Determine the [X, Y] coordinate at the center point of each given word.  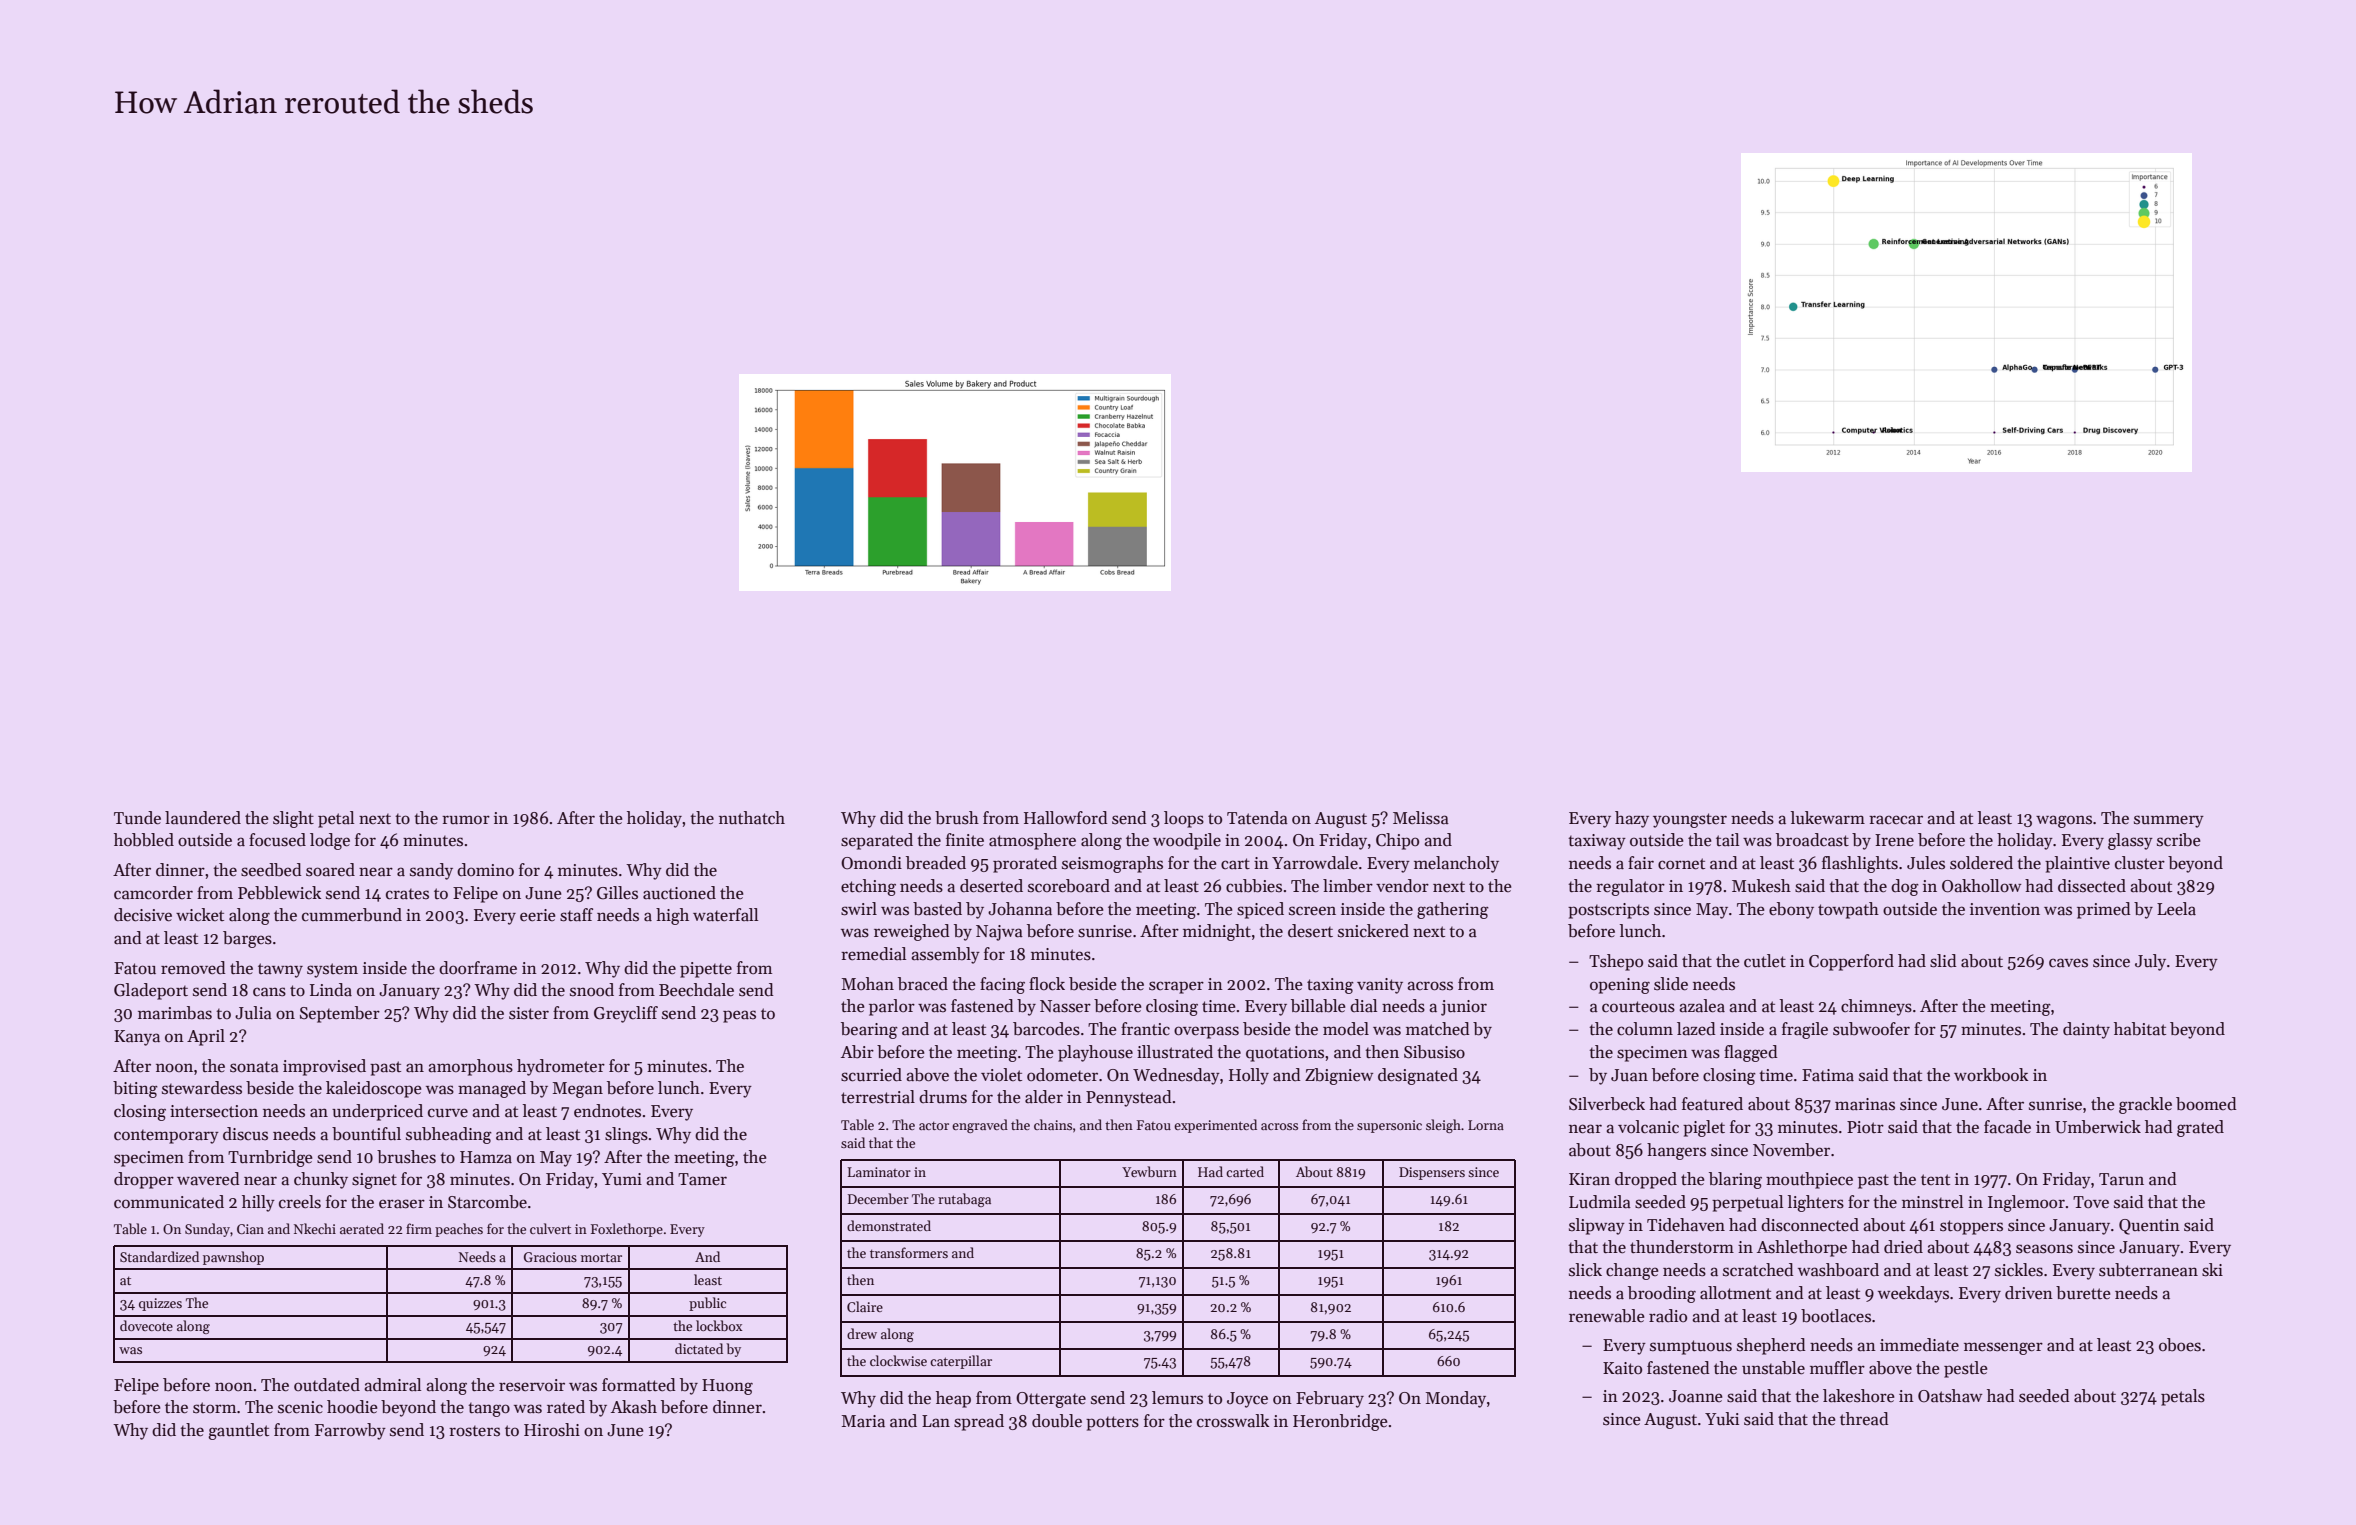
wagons [2064, 821]
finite [965, 840]
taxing [1330, 986]
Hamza [486, 1157]
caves [2068, 963]
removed [193, 968]
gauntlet [238, 1431]
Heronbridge [1340, 1422]
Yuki [1722, 1418]
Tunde [137, 818]
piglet [1704, 1128]
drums [943, 1097]
